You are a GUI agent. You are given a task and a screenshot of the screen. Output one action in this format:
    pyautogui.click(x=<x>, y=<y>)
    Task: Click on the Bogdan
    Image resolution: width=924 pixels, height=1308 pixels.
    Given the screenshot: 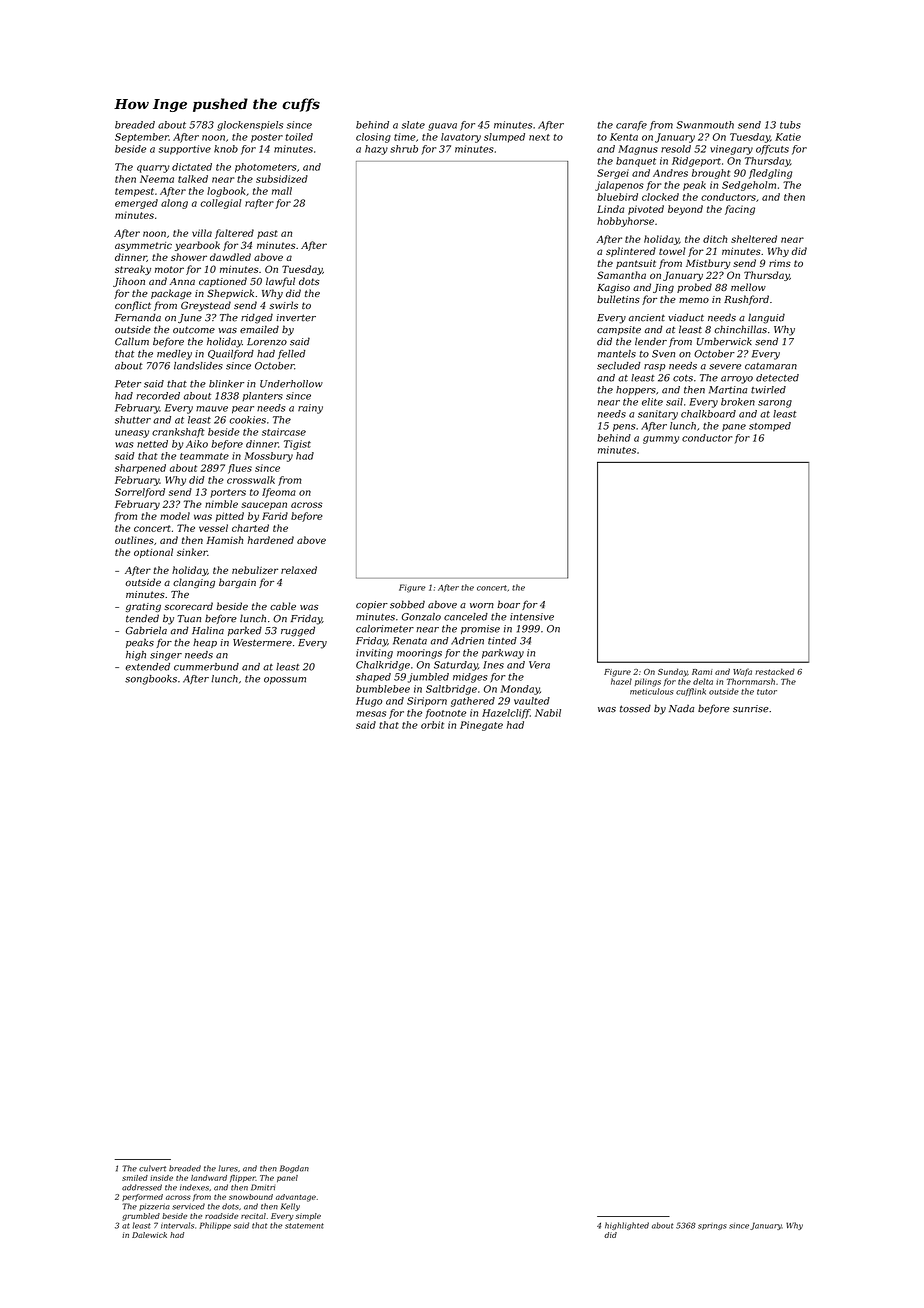 What is the action you would take?
    pyautogui.click(x=294, y=1169)
